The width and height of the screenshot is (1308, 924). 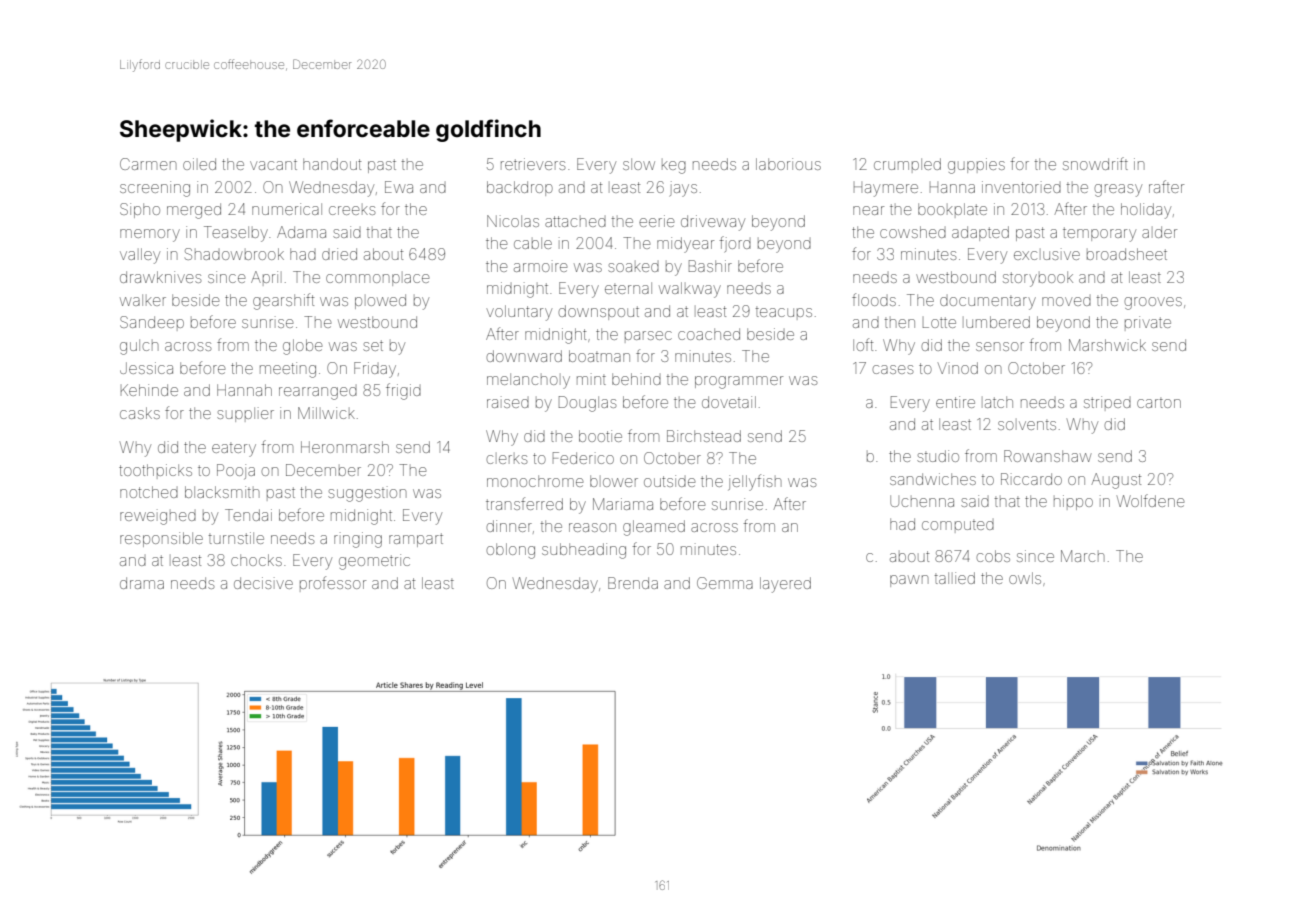 What do you see at coordinates (326, 413) in the screenshot?
I see `Millwick` at bounding box center [326, 413].
